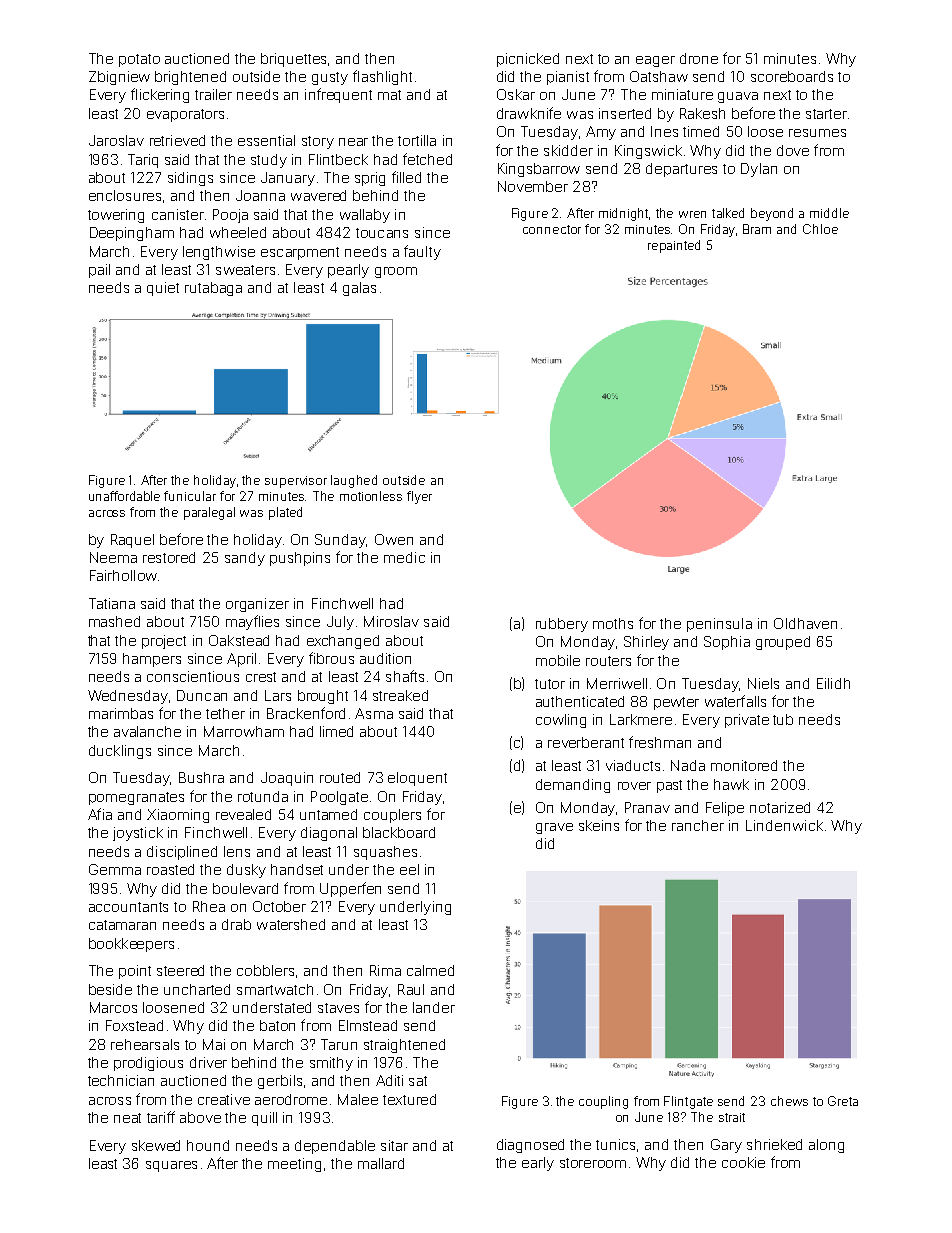  Describe the element at coordinates (528, 60) in the screenshot. I see `picnicked` at that location.
